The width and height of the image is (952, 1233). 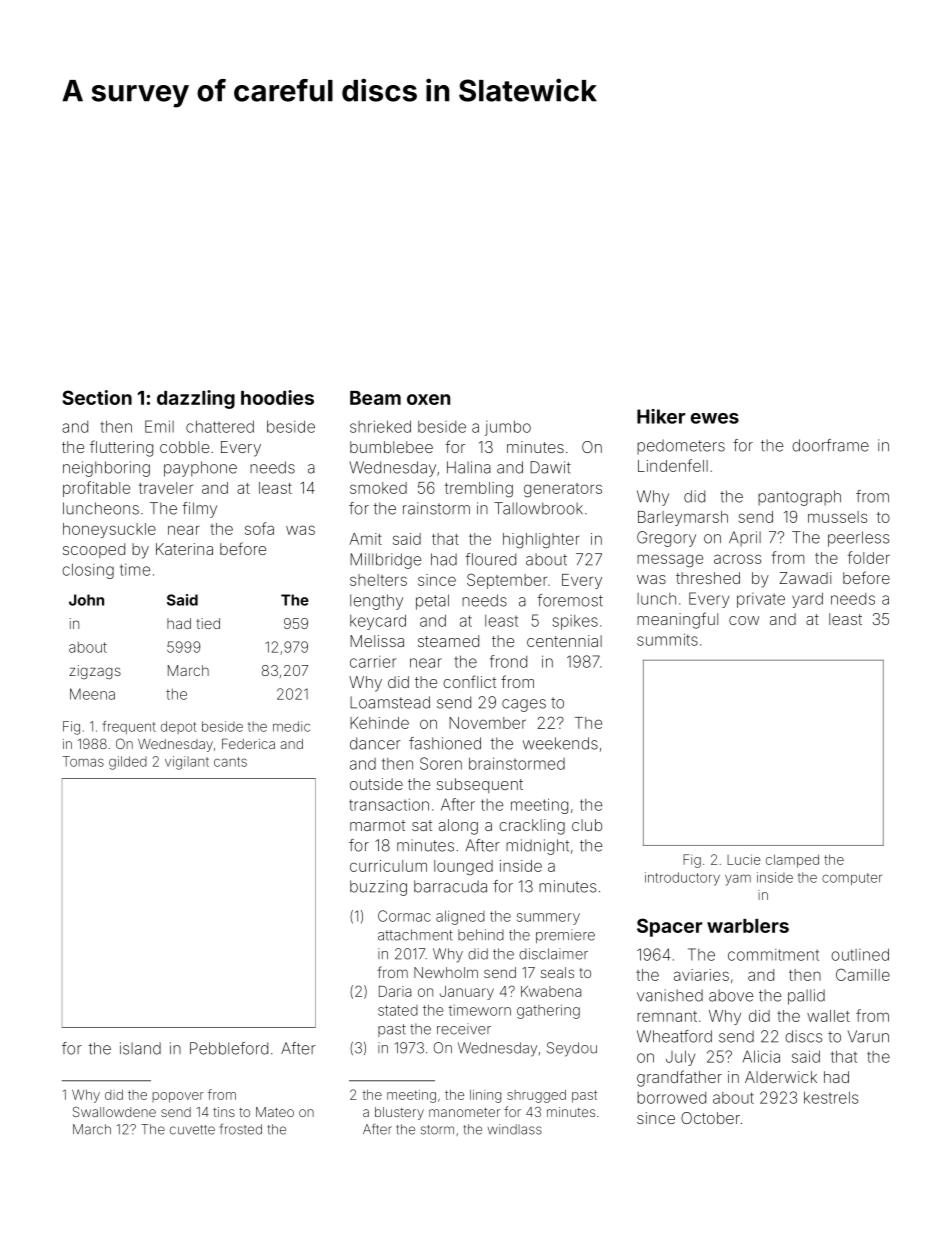 What do you see at coordinates (507, 581) in the image?
I see `September` at bounding box center [507, 581].
